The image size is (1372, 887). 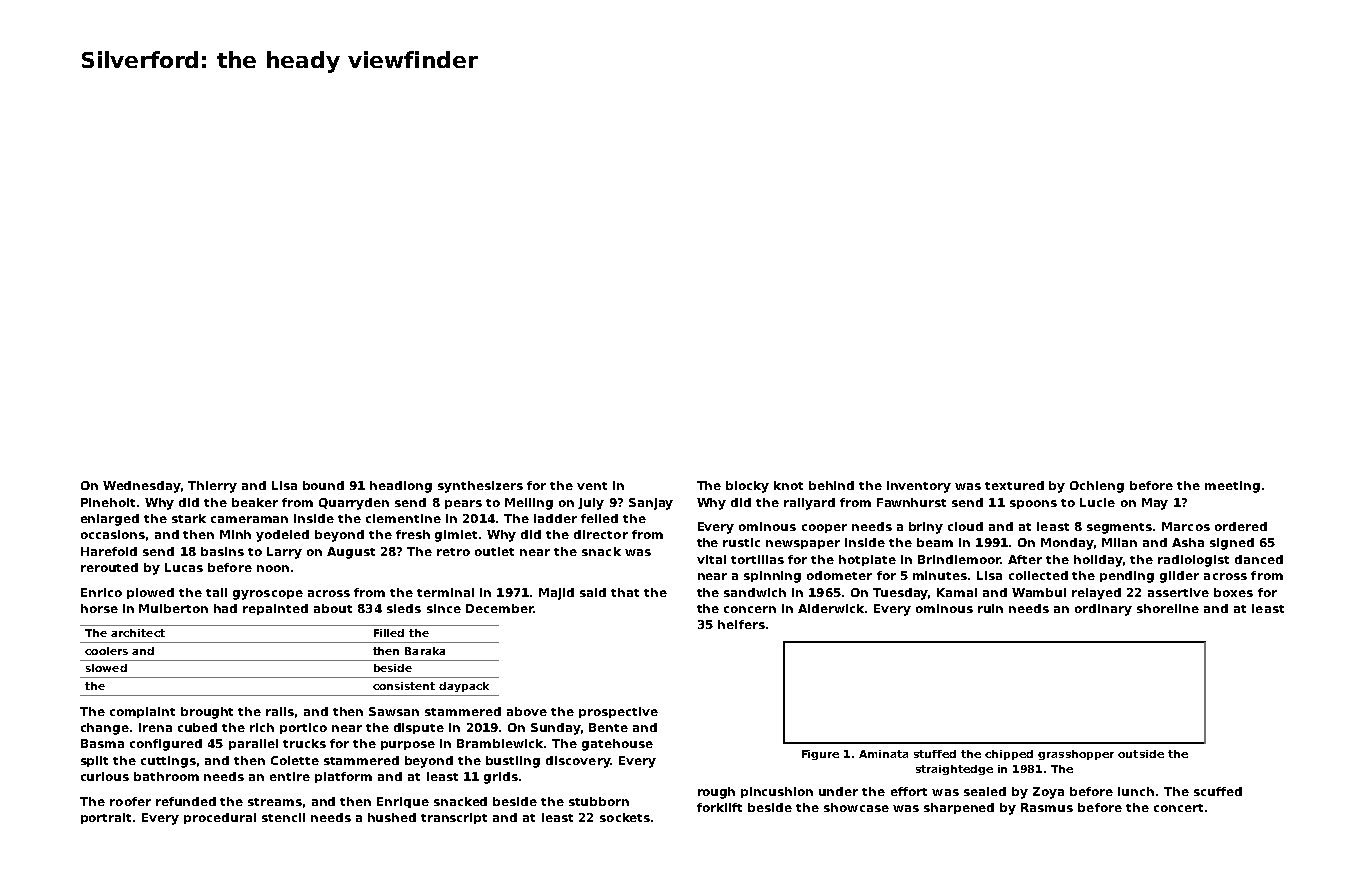 What do you see at coordinates (295, 760) in the screenshot?
I see `Colette` at bounding box center [295, 760].
